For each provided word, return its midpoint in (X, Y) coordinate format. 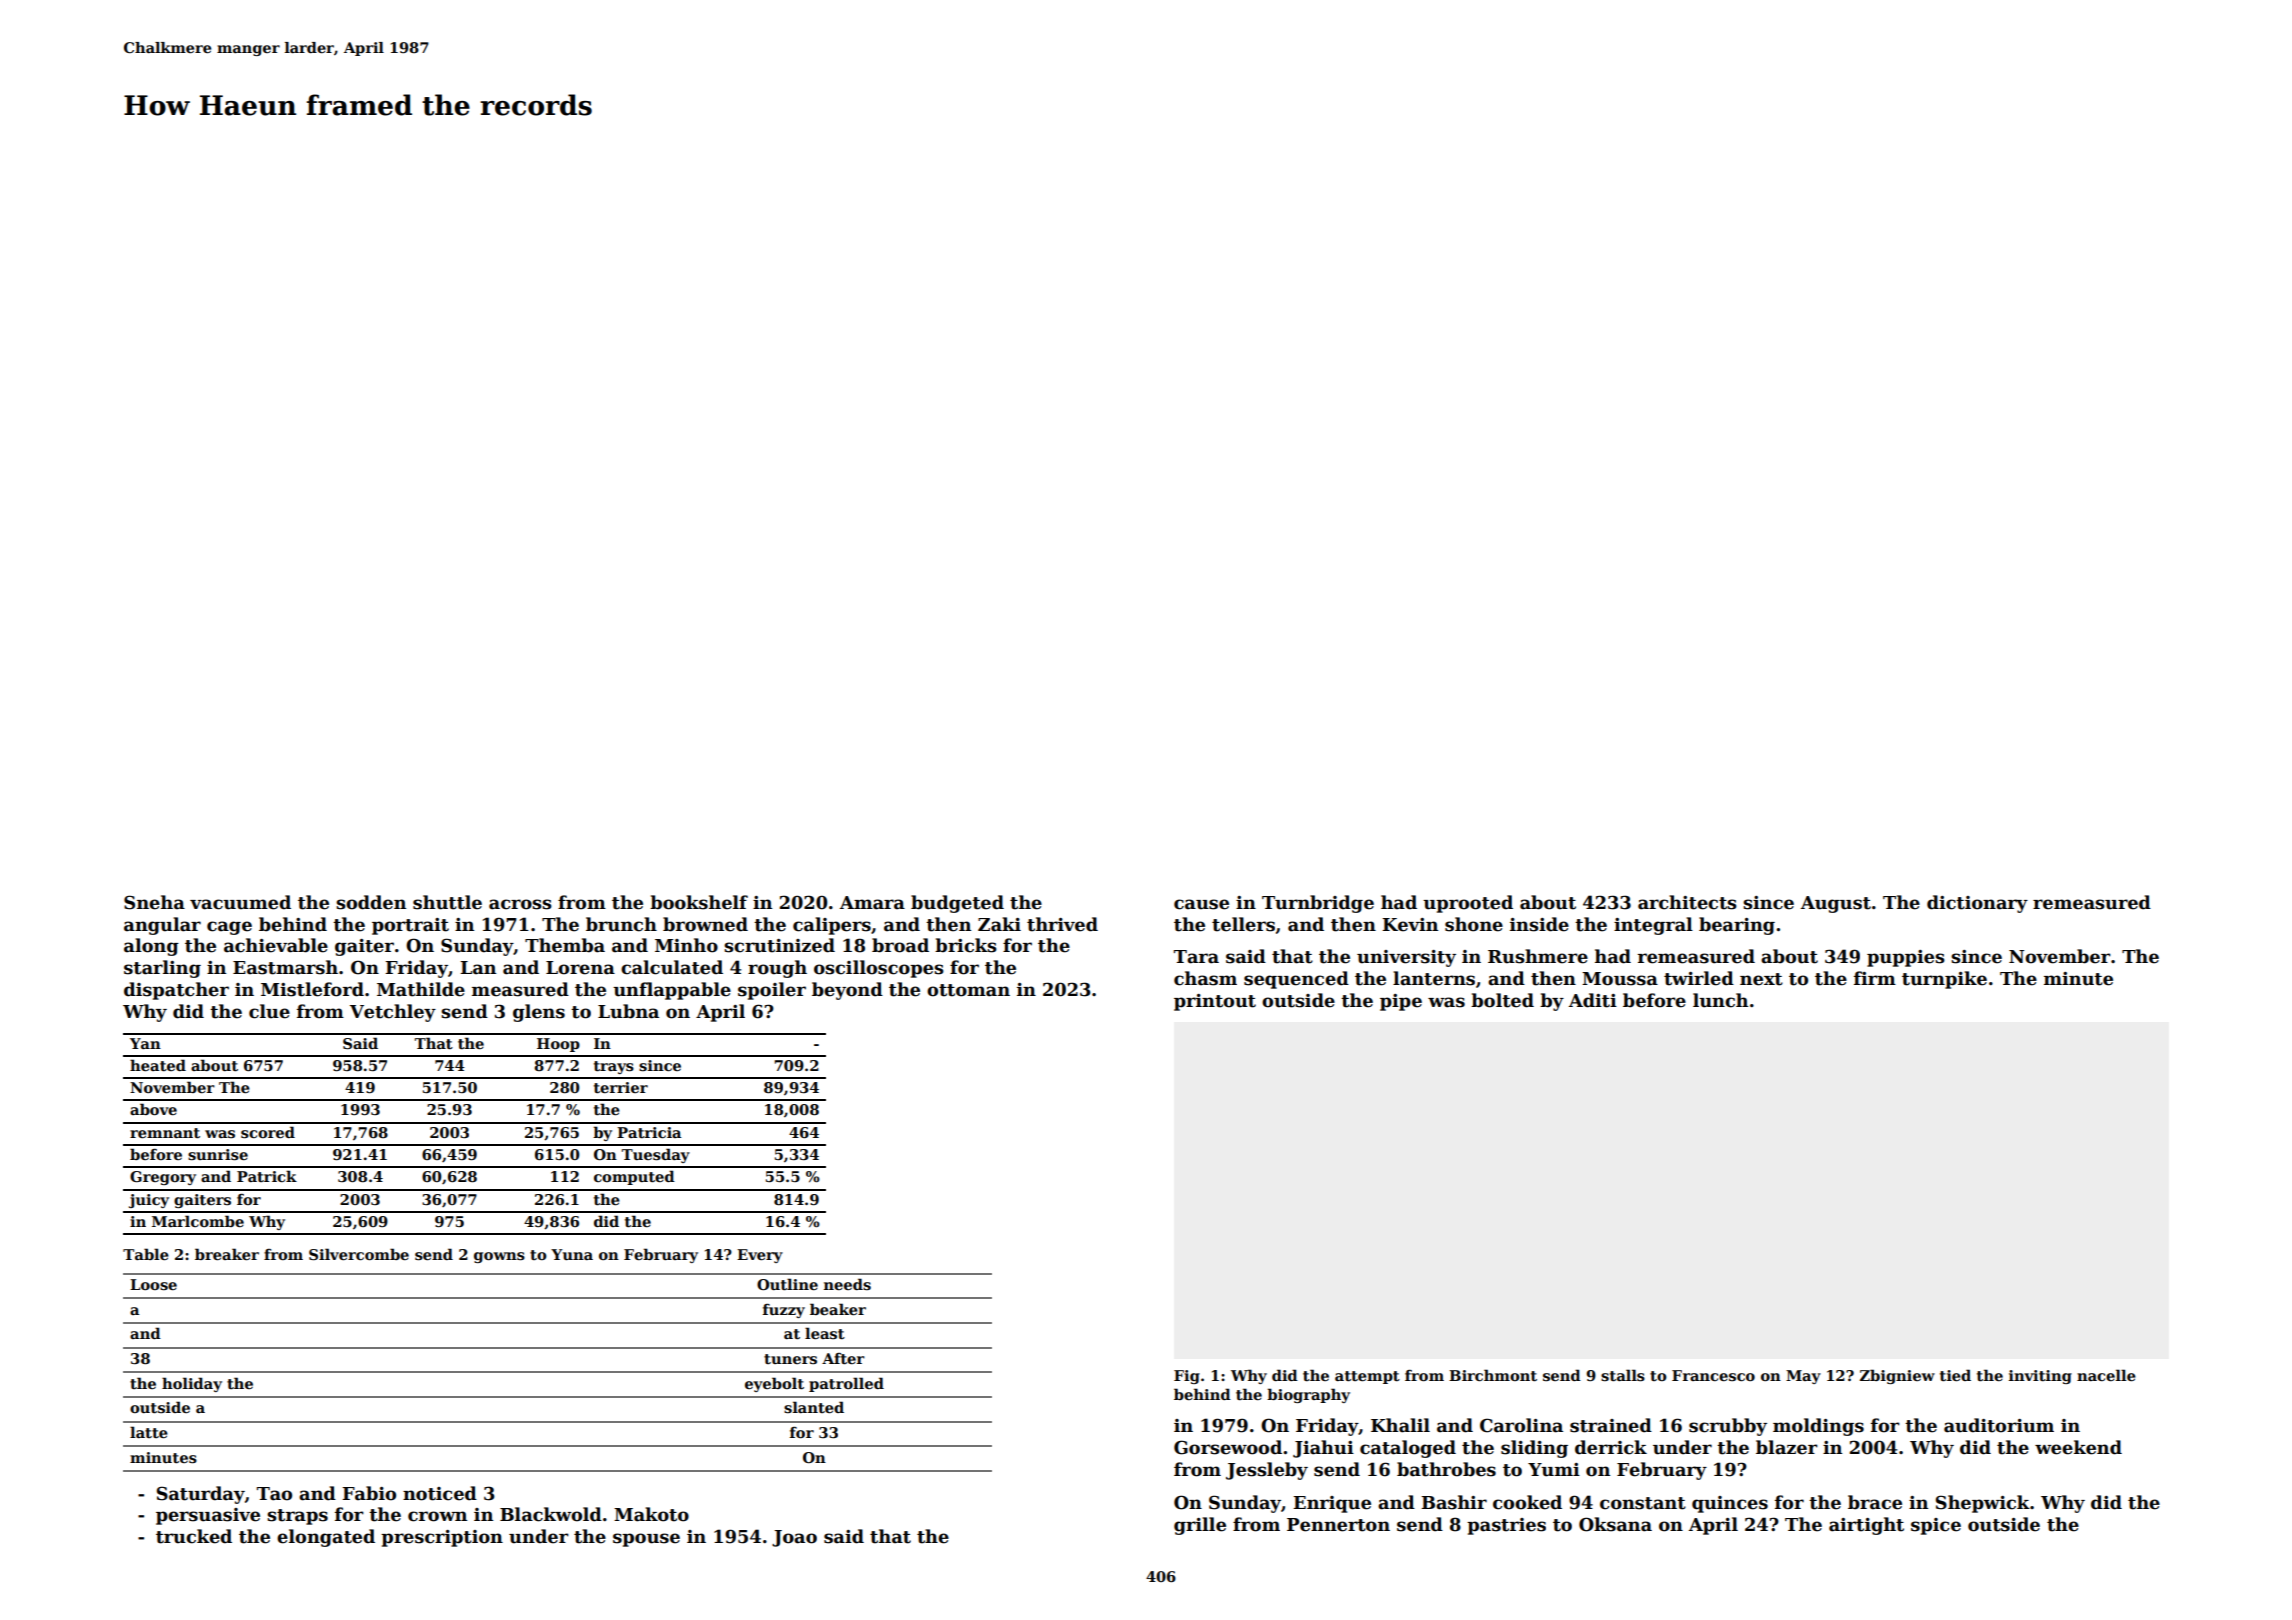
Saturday (201, 1495)
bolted (1502, 1000)
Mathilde (421, 989)
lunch (1720, 1000)
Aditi (1593, 1000)
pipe (1401, 1002)
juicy (149, 1201)
